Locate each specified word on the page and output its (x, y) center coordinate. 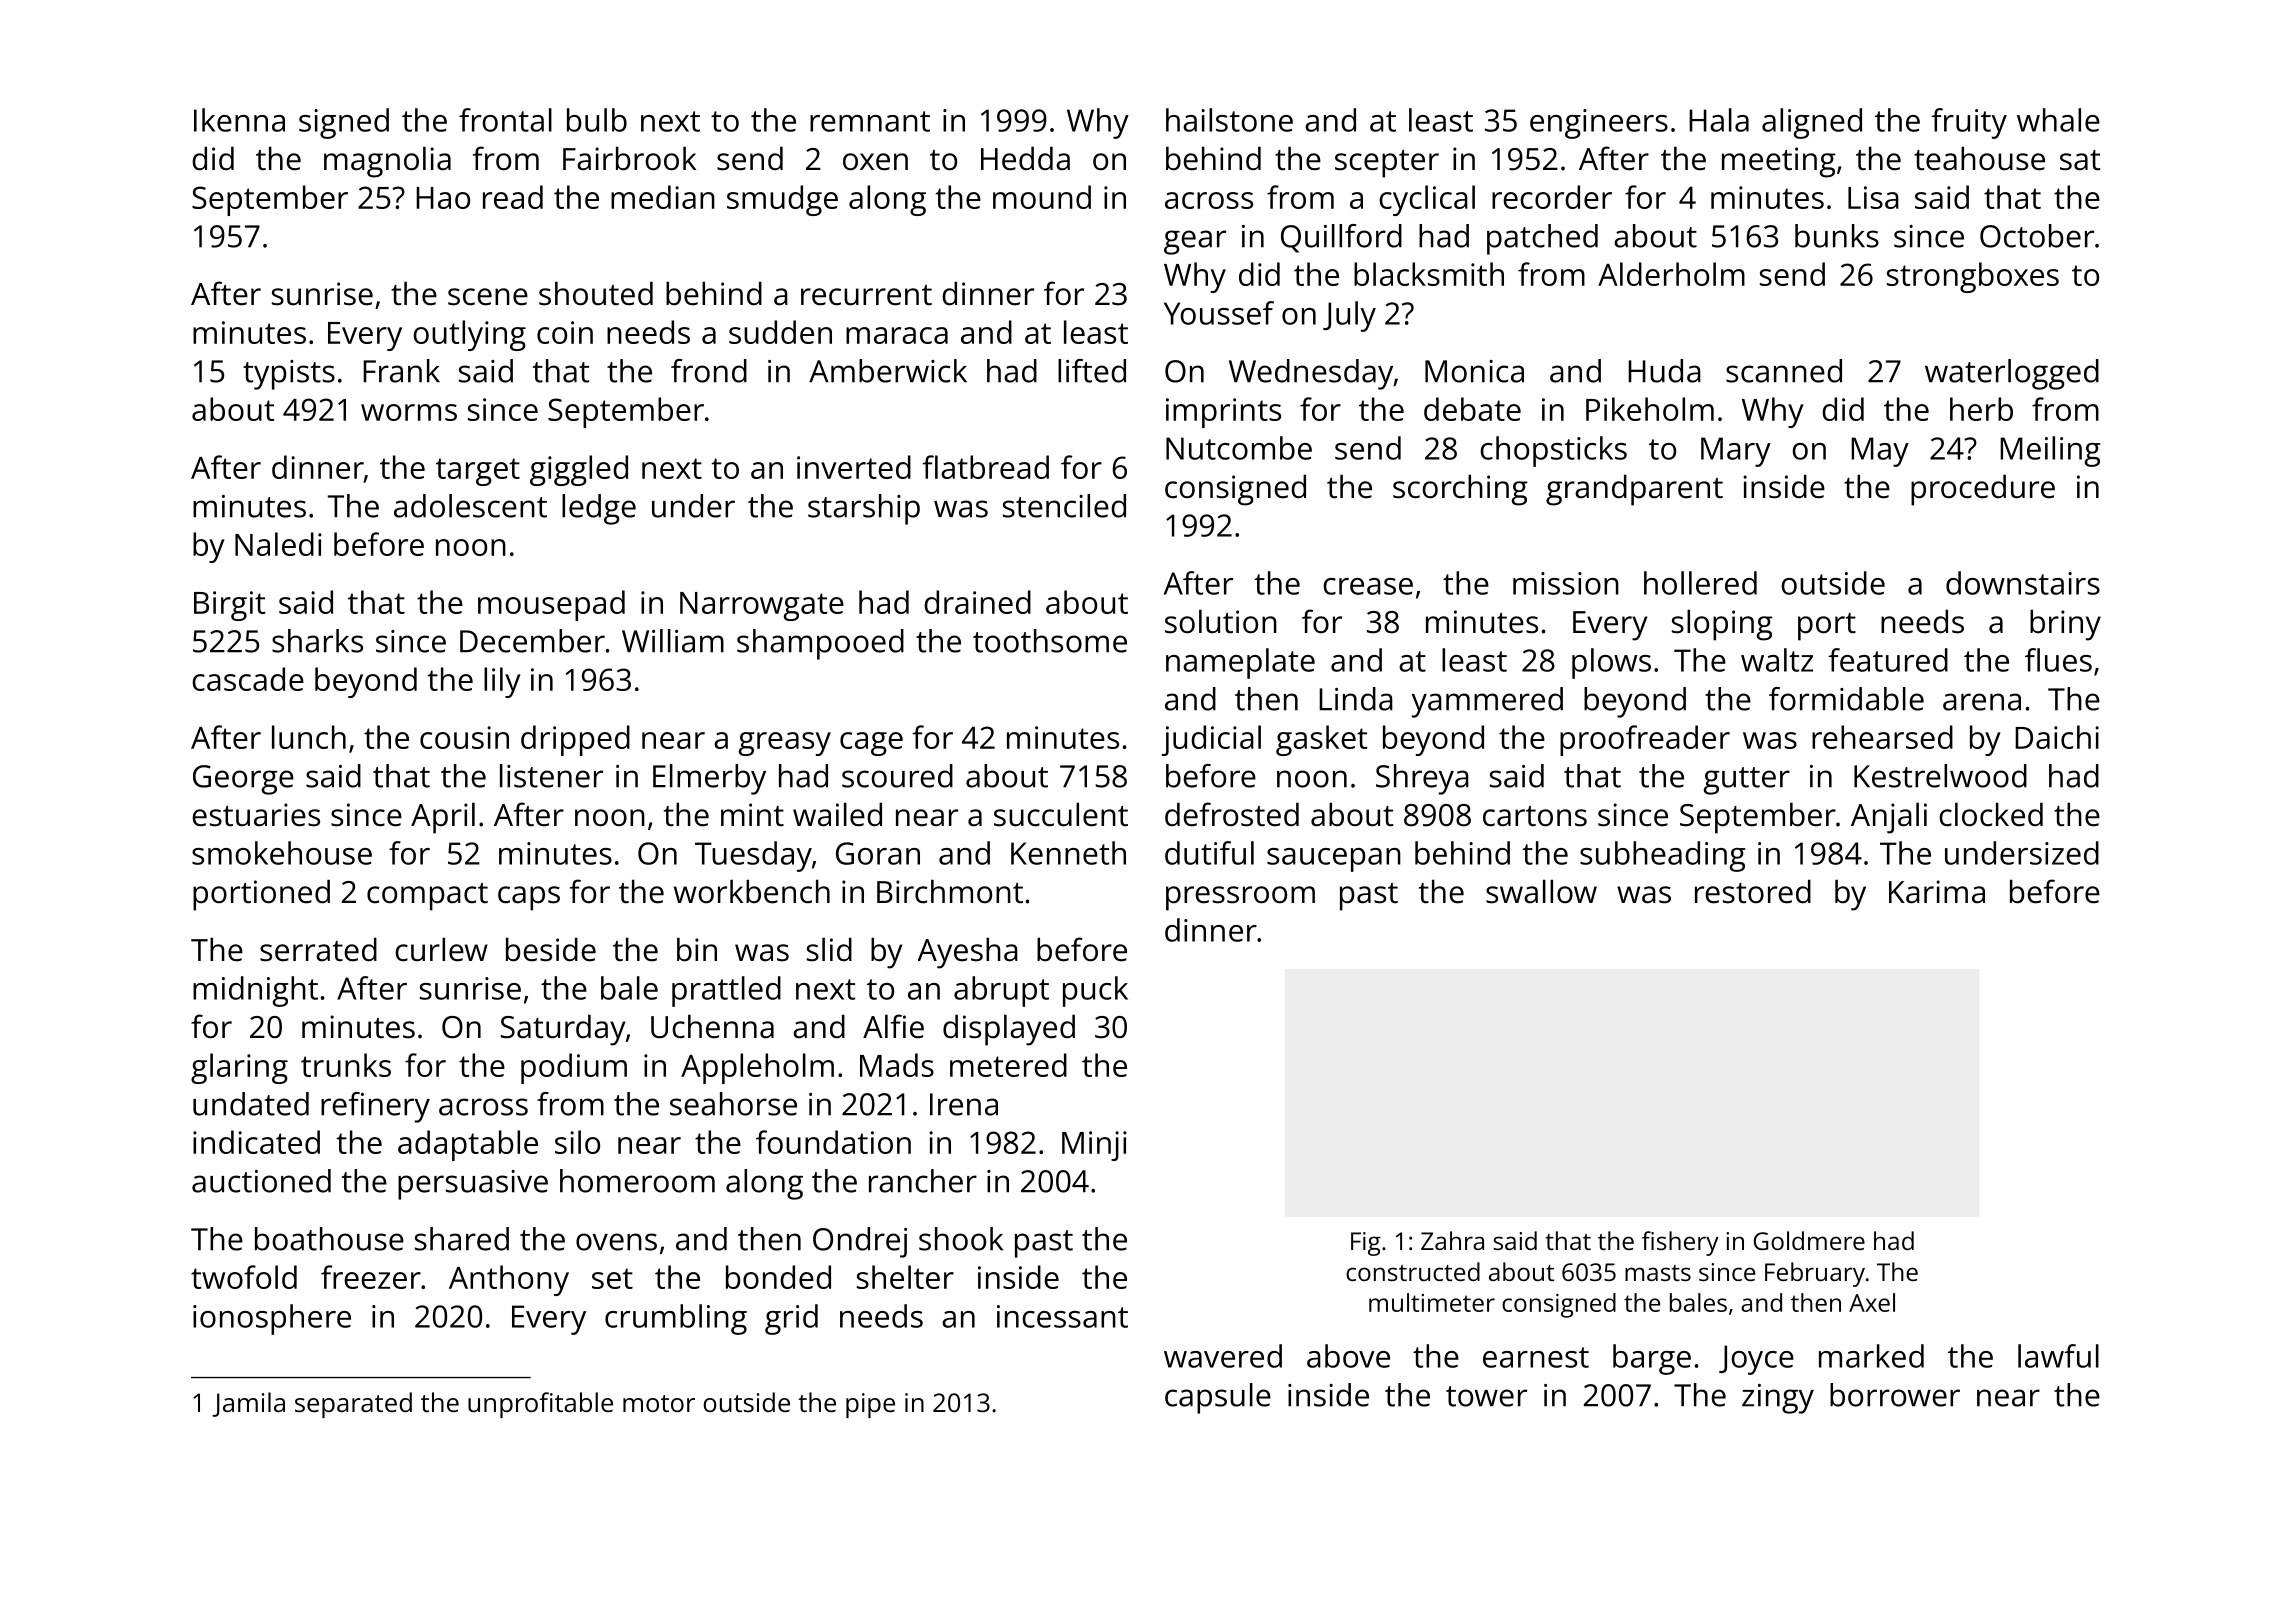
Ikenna (239, 120)
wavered (1223, 1356)
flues (2058, 660)
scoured (897, 776)
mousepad (551, 605)
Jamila (248, 1404)
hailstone (1229, 120)
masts (1658, 1273)
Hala (1719, 120)
